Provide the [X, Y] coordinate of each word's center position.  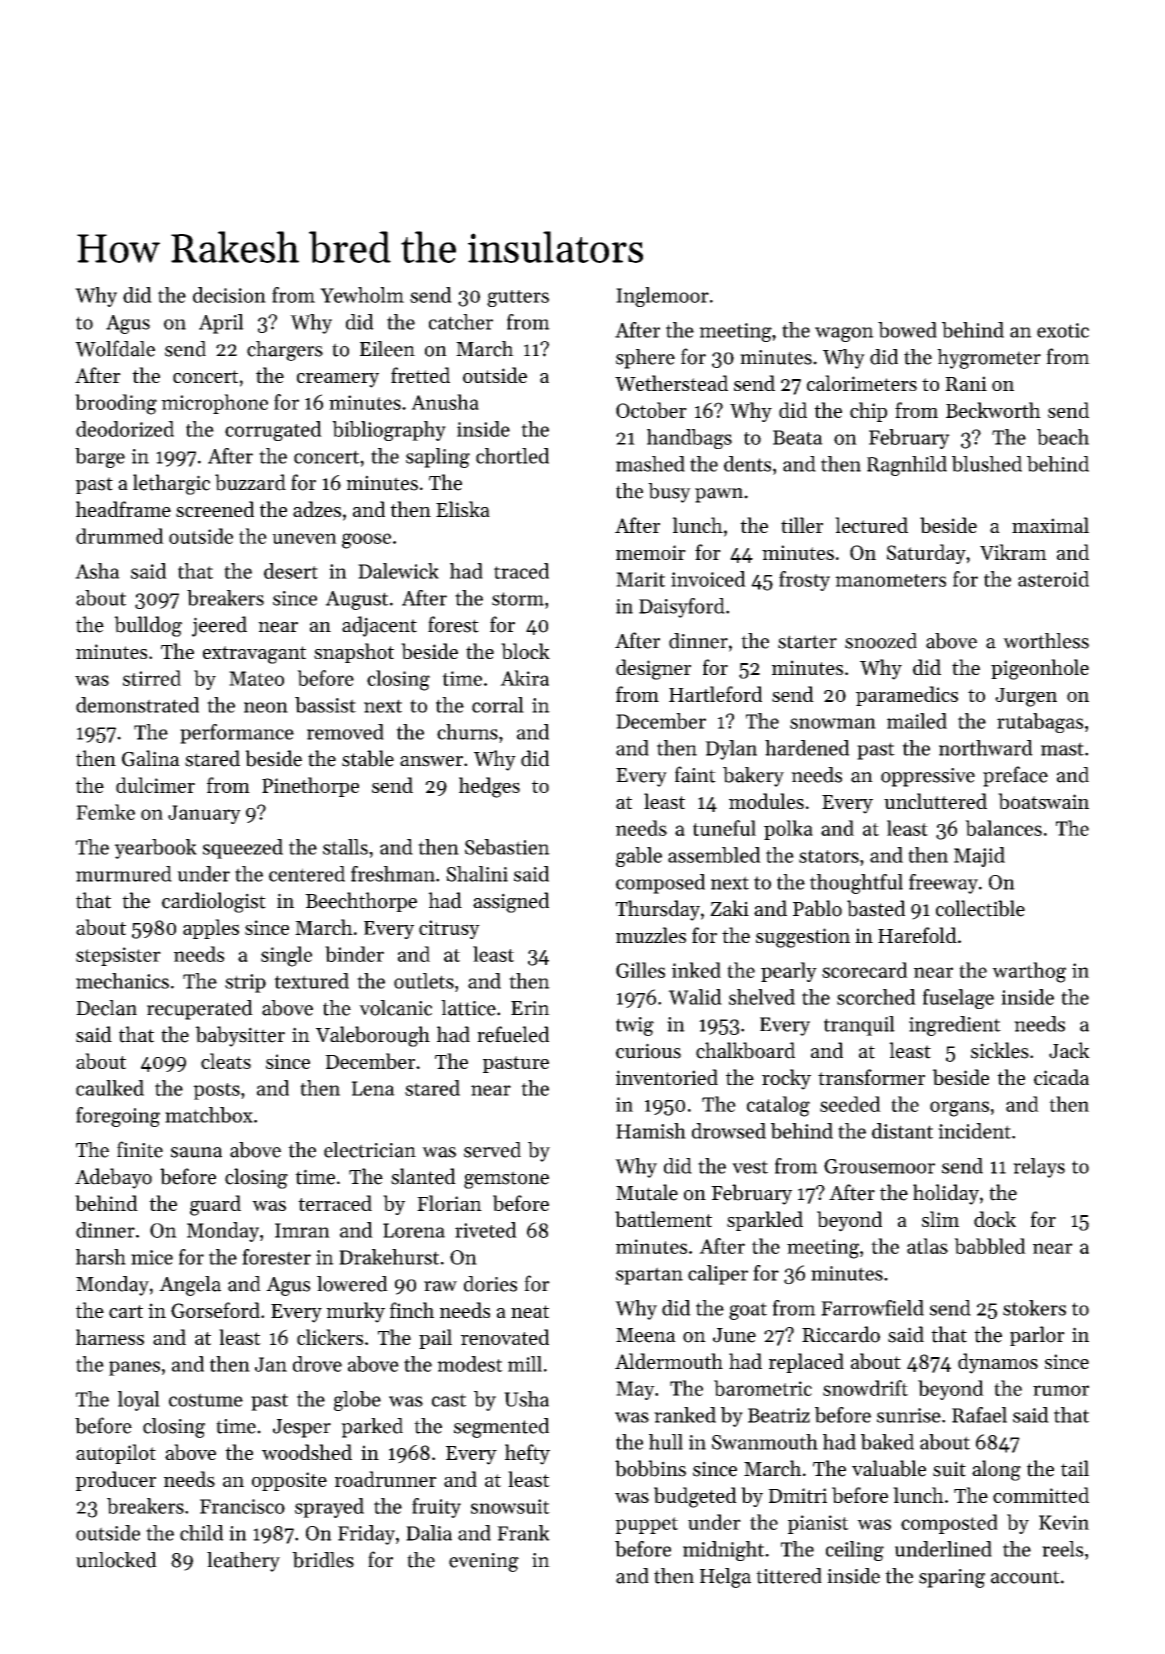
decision [229, 295]
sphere [645, 359]
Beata [798, 437]
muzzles [651, 935]
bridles [323, 1560]
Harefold [917, 935]
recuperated [200, 1010]
